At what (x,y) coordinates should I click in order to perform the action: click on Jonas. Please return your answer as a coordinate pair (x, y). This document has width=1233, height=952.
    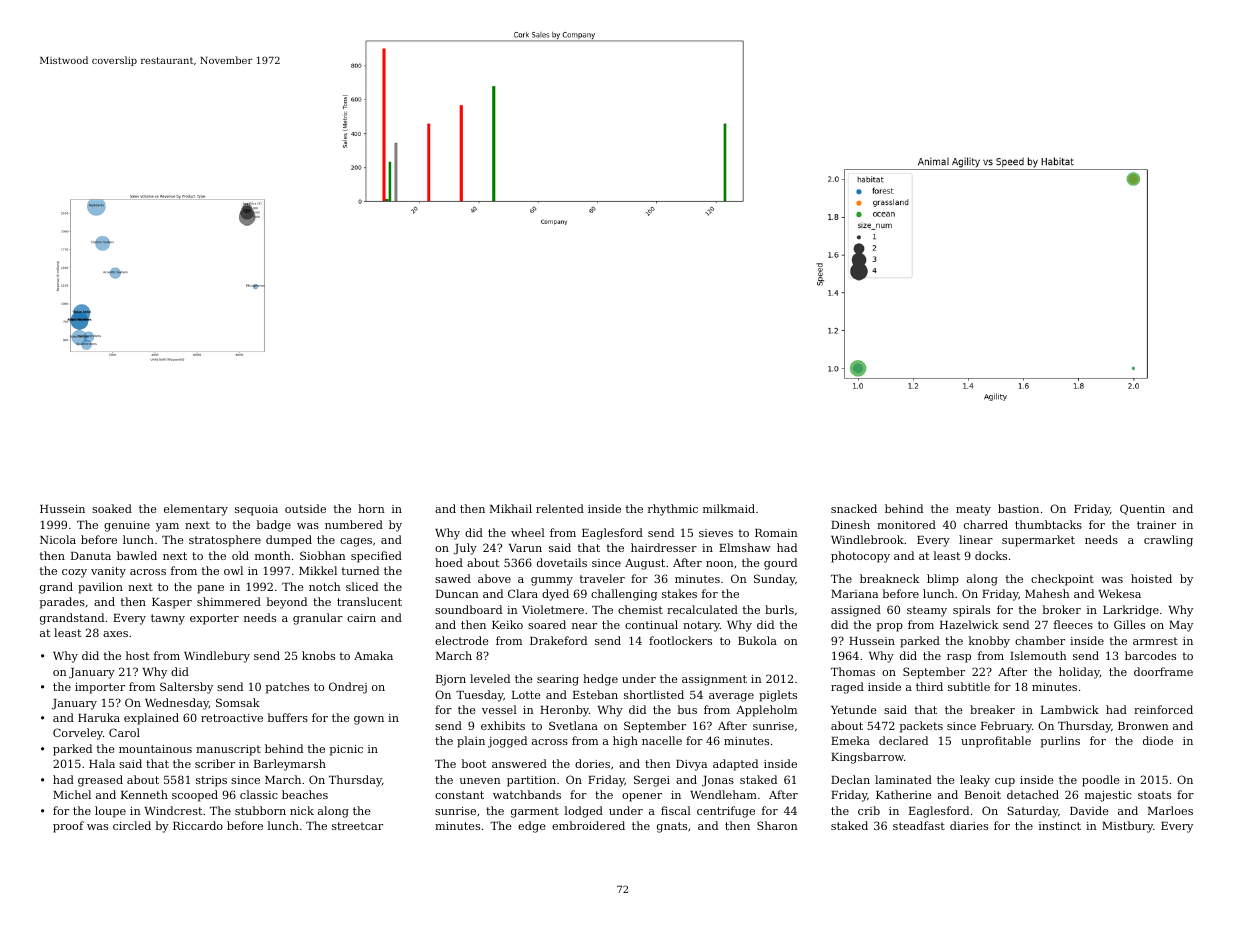
    Looking at the image, I should click on (718, 781).
